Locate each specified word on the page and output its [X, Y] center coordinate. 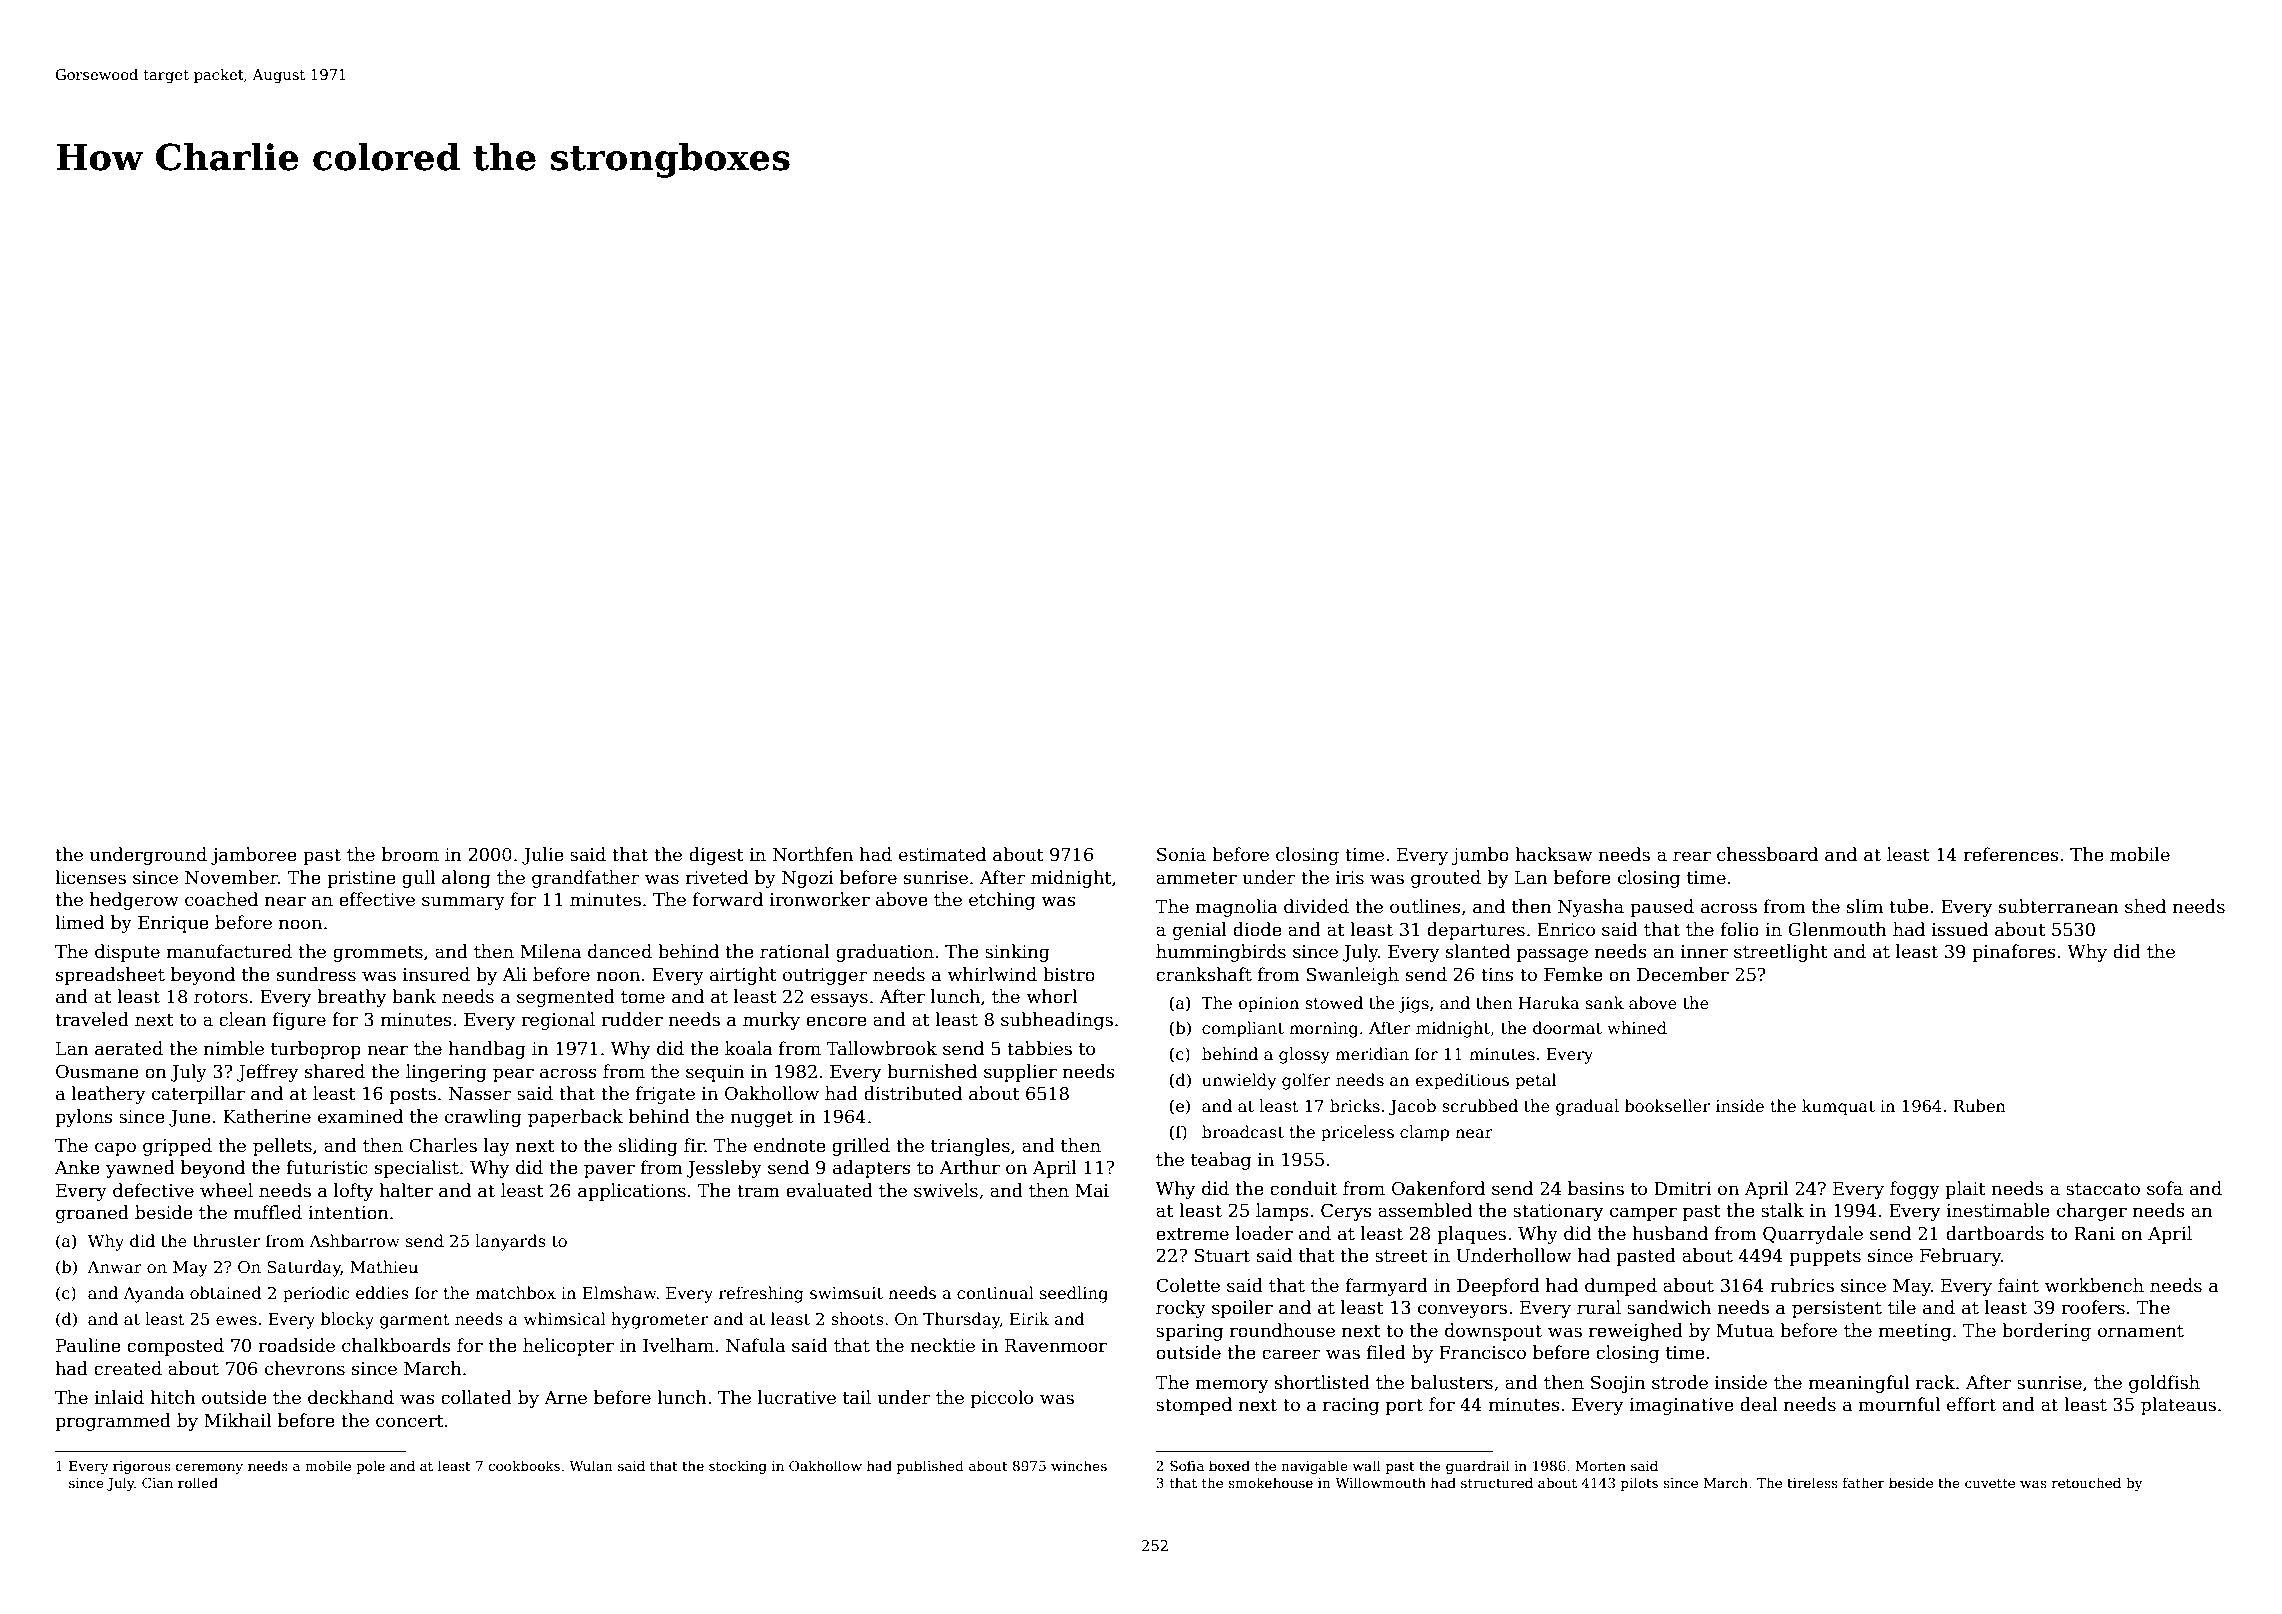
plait [1965, 1190]
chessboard [1767, 854]
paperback [575, 1118]
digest [716, 856]
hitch [173, 1397]
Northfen [813, 854]
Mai [1092, 1191]
